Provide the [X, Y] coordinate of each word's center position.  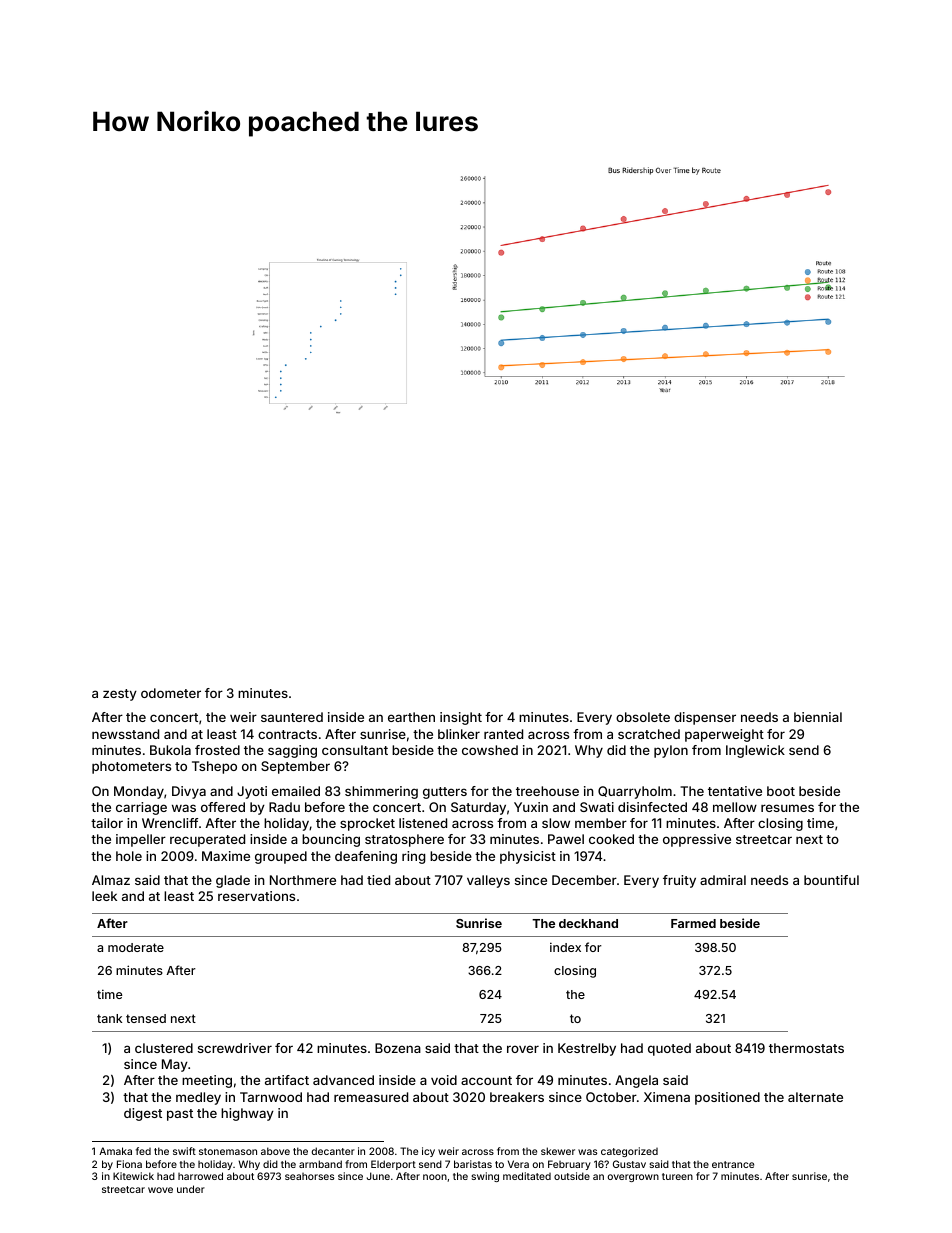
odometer [171, 693]
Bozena [398, 1048]
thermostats [806, 1048]
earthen [411, 717]
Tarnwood [271, 1097]
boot [781, 791]
